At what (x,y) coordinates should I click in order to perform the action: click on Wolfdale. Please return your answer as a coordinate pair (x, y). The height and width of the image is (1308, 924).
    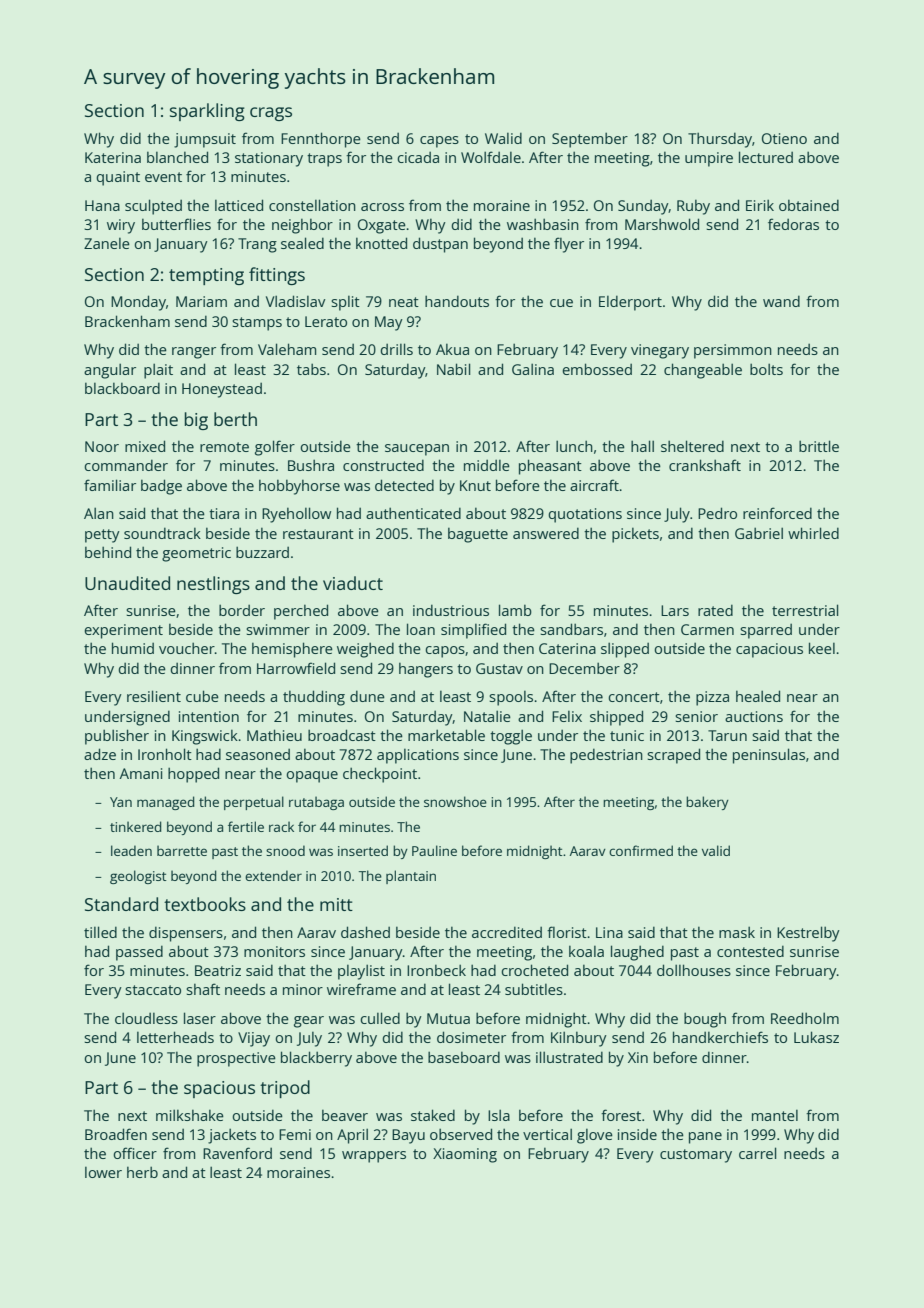
    Looking at the image, I should click on (491, 157).
